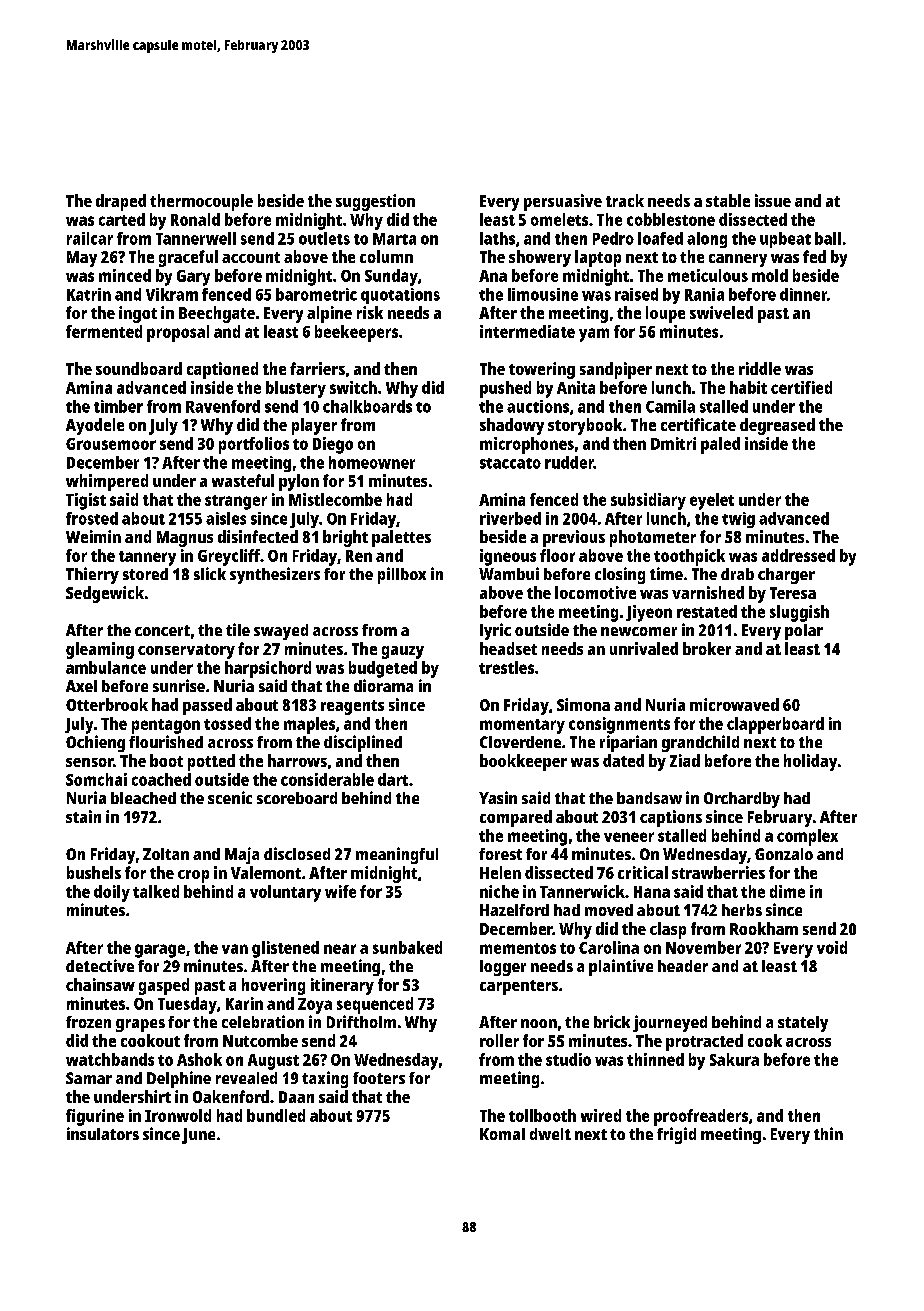 This image has width=924, height=1311. What do you see at coordinates (251, 257) in the image?
I see `account` at bounding box center [251, 257].
